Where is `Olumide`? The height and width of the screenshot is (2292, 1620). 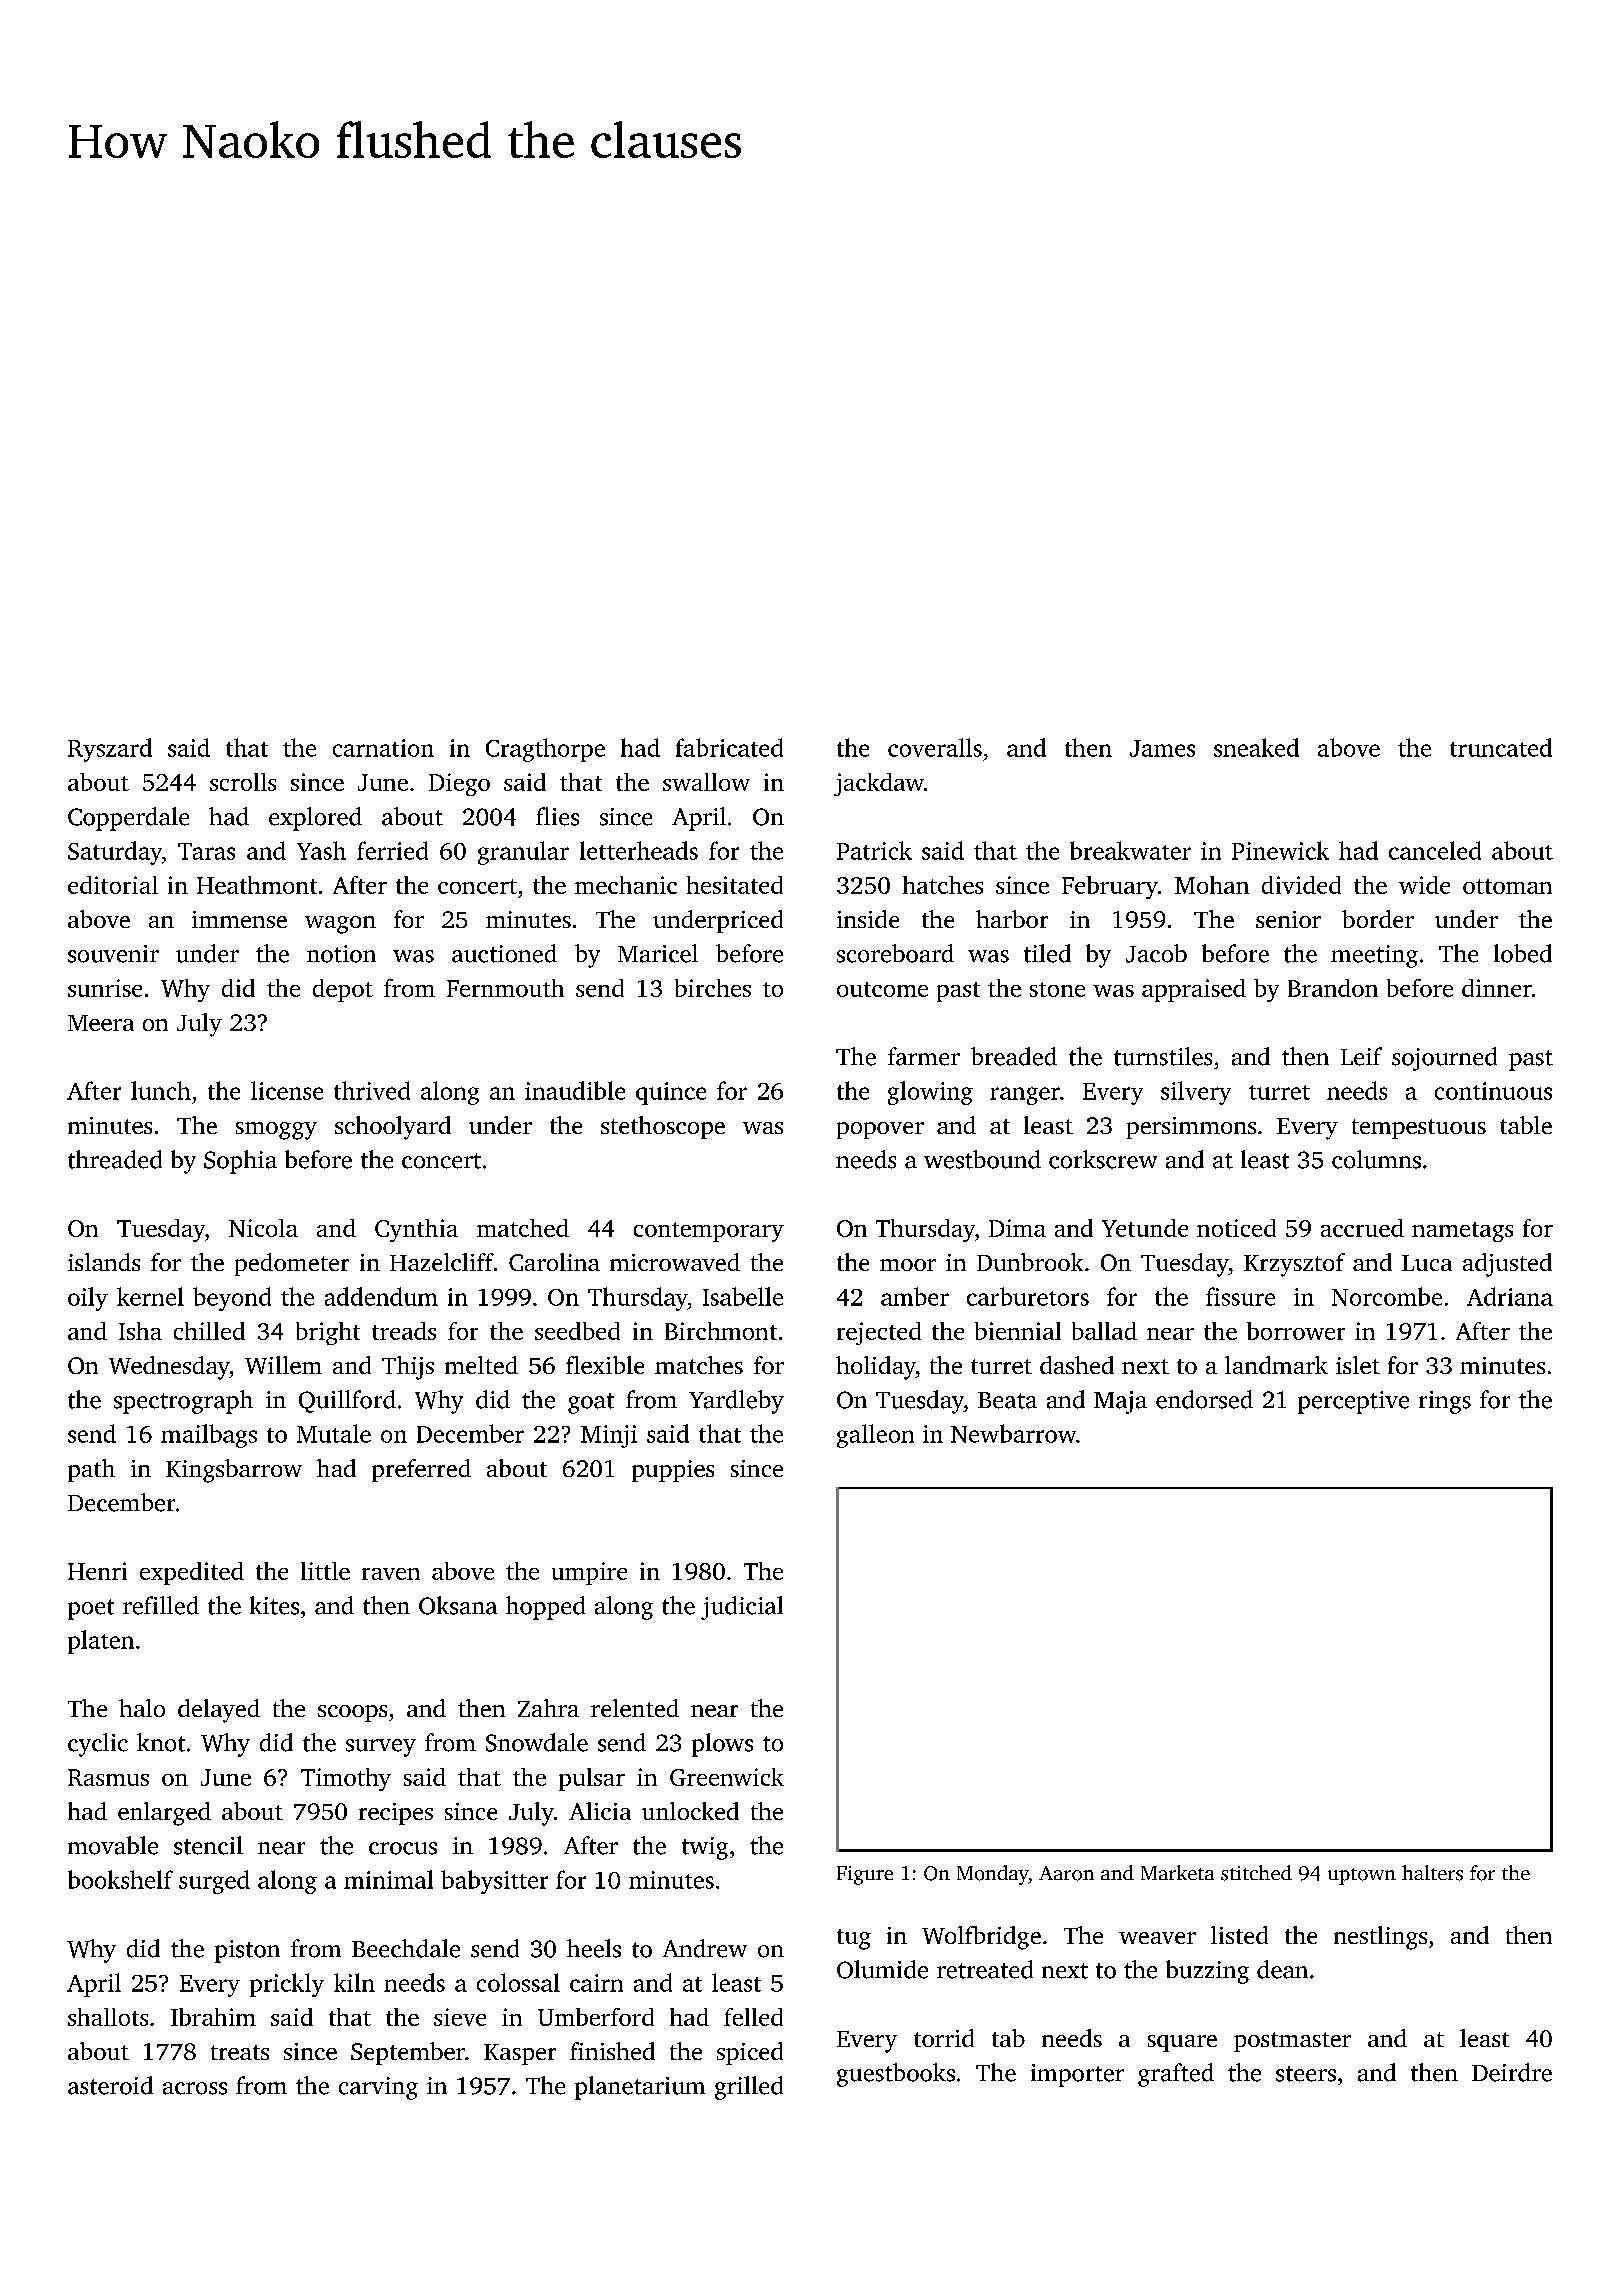 Olumide is located at coordinates (882, 1969).
